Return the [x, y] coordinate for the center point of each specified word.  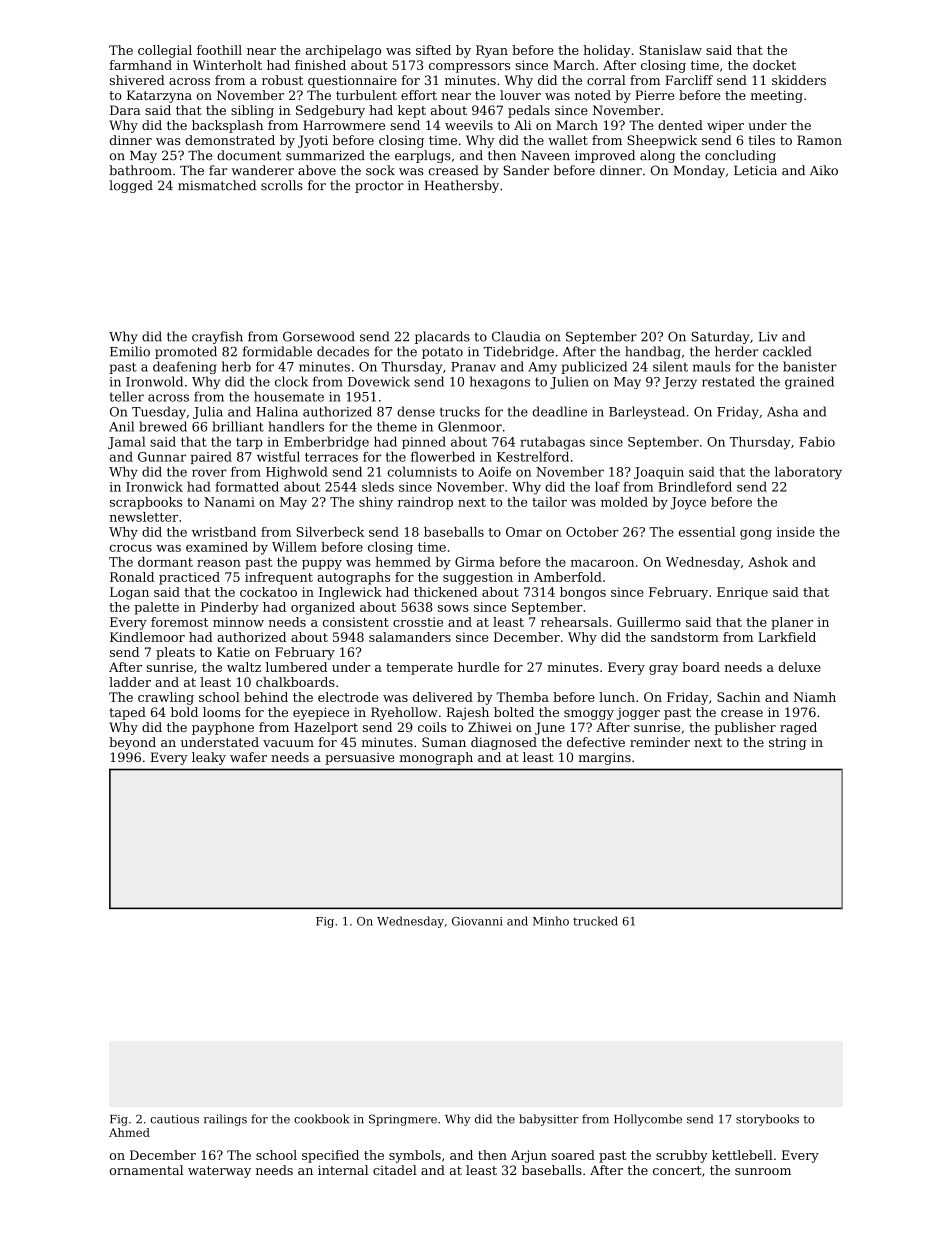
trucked [595, 921]
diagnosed [504, 743]
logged [131, 186]
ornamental [146, 1170]
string [787, 744]
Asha [782, 411]
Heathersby [461, 186]
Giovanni [477, 921]
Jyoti [313, 141]
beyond [132, 743]
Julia [208, 412]
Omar [524, 532]
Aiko [824, 170]
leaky [209, 758]
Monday [699, 171]
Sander [526, 170]
